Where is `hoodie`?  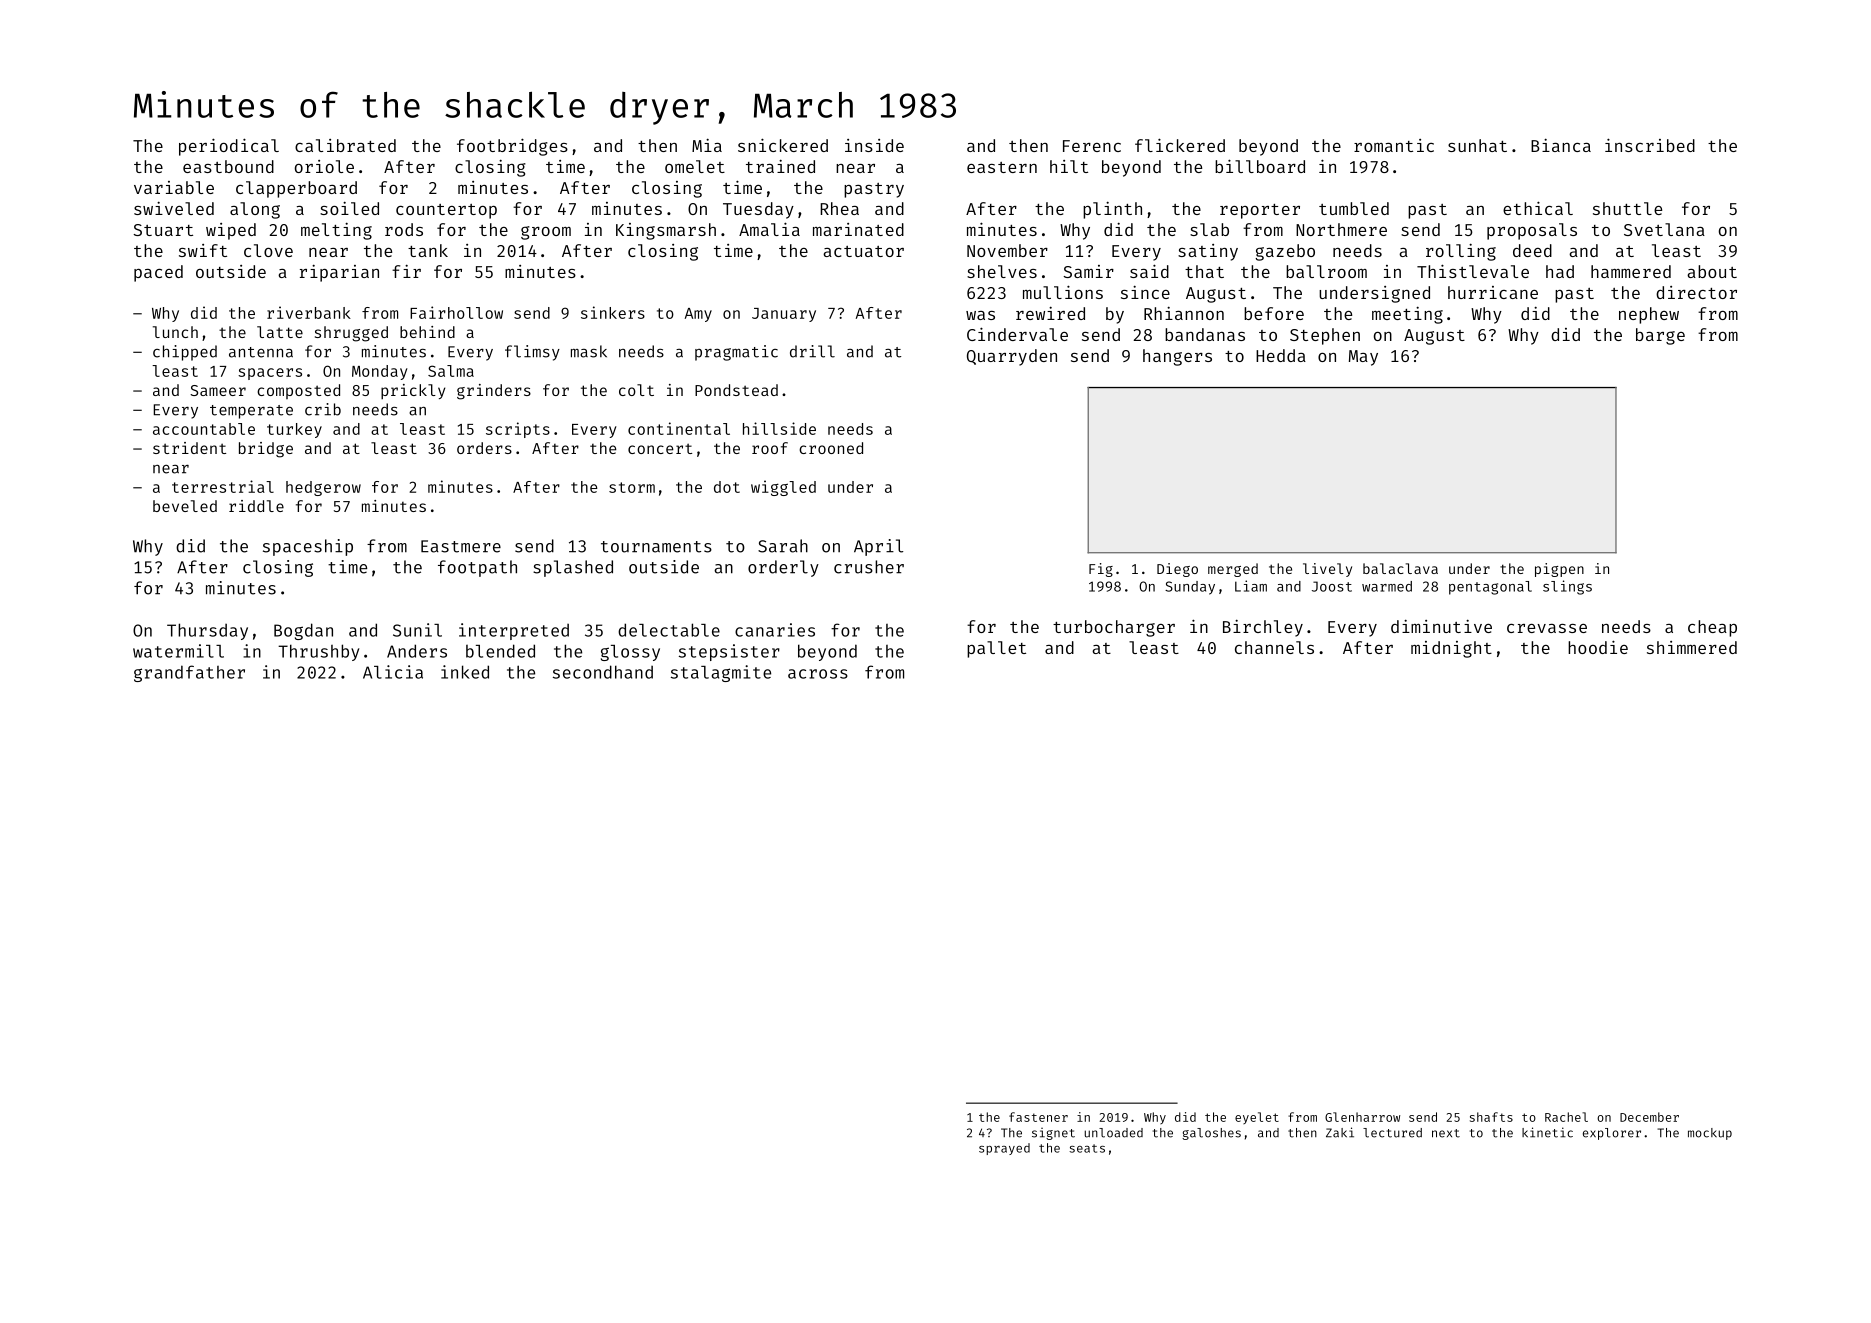
hoodie is located at coordinates (1598, 647).
